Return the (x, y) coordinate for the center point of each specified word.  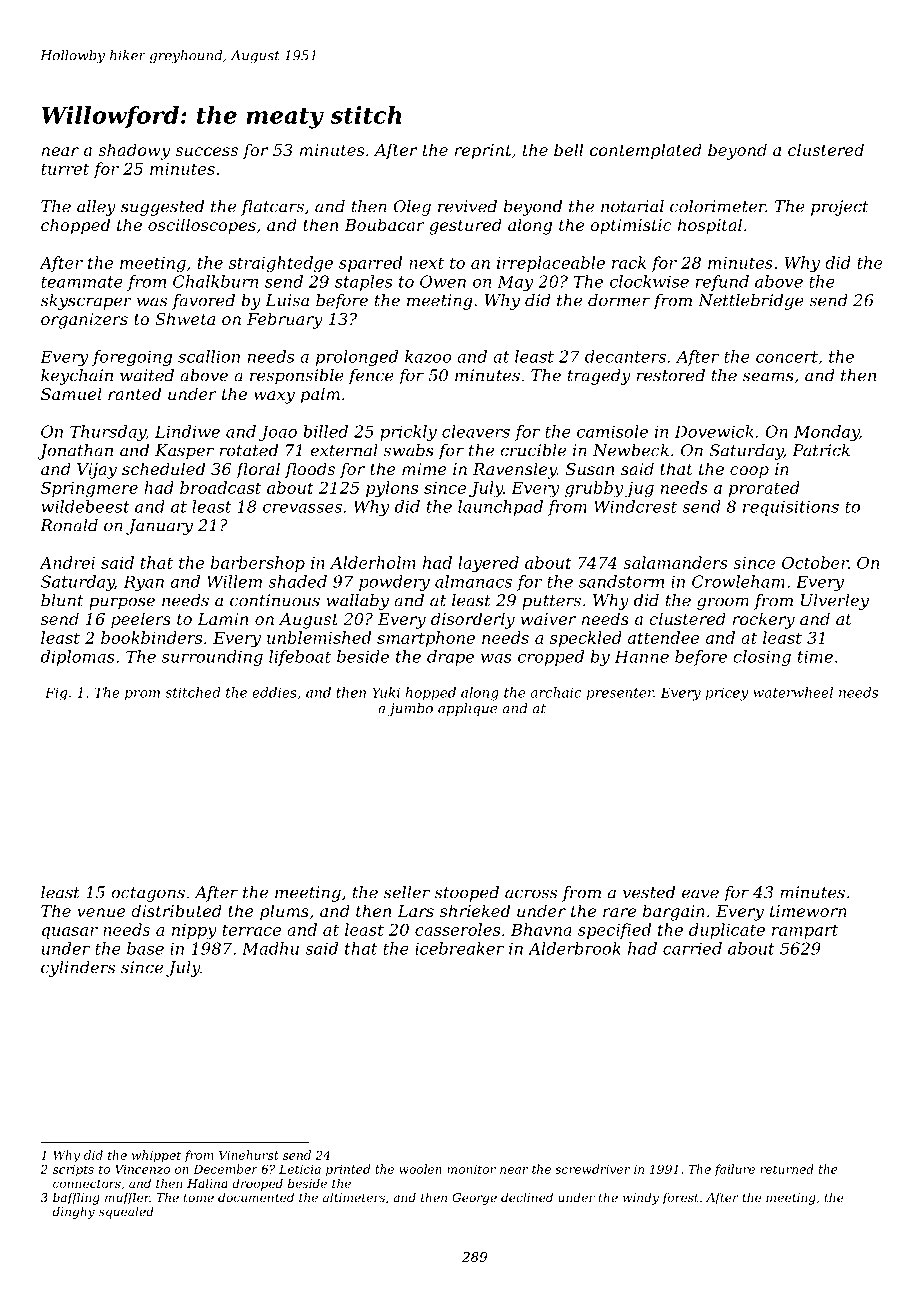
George (474, 1199)
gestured (465, 226)
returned (787, 1169)
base (145, 948)
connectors (87, 1184)
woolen (420, 1169)
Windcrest (635, 506)
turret (65, 169)
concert (787, 357)
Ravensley (515, 470)
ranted (134, 393)
